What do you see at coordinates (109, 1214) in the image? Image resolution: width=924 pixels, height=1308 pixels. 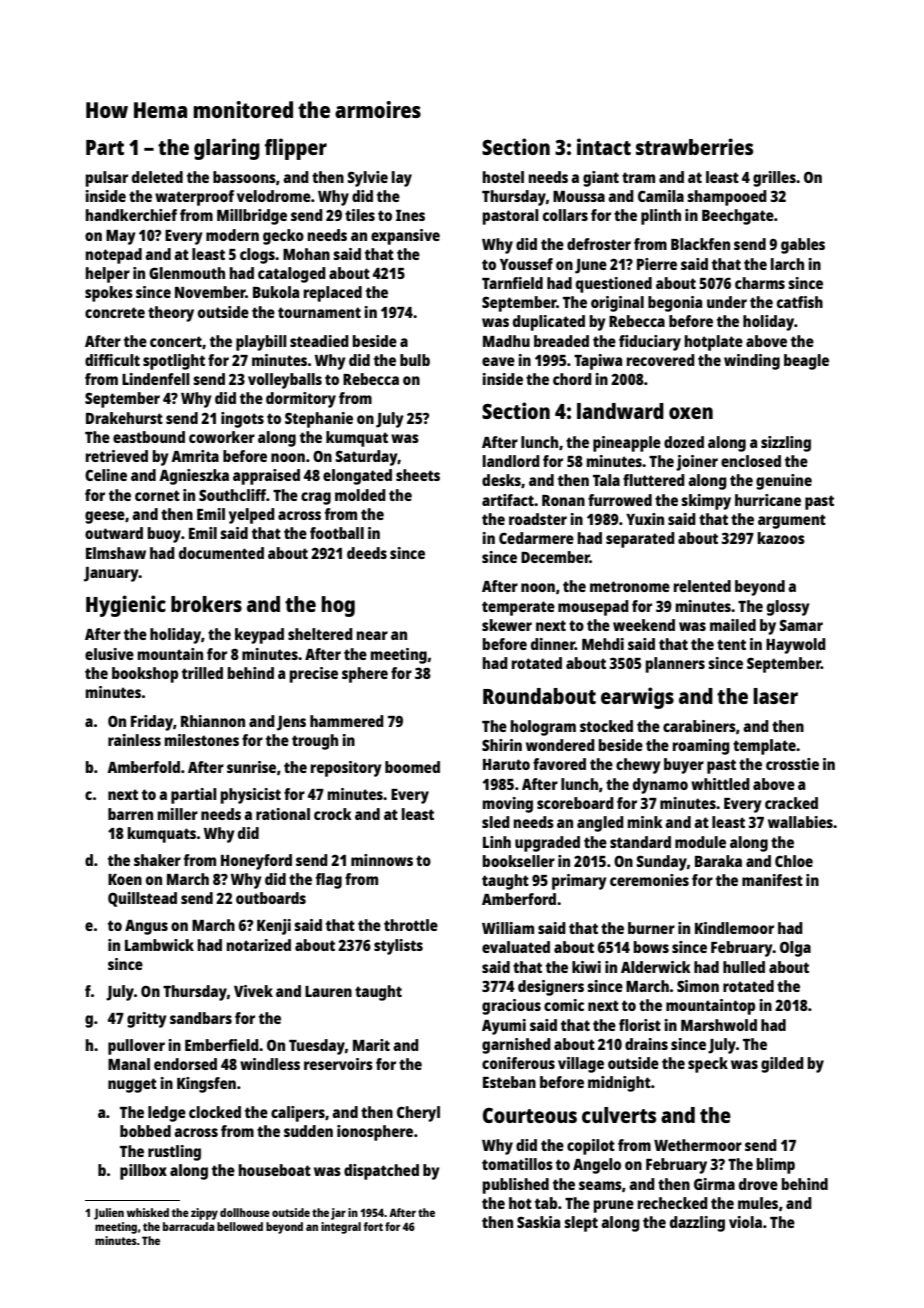 I see `Julien` at bounding box center [109, 1214].
